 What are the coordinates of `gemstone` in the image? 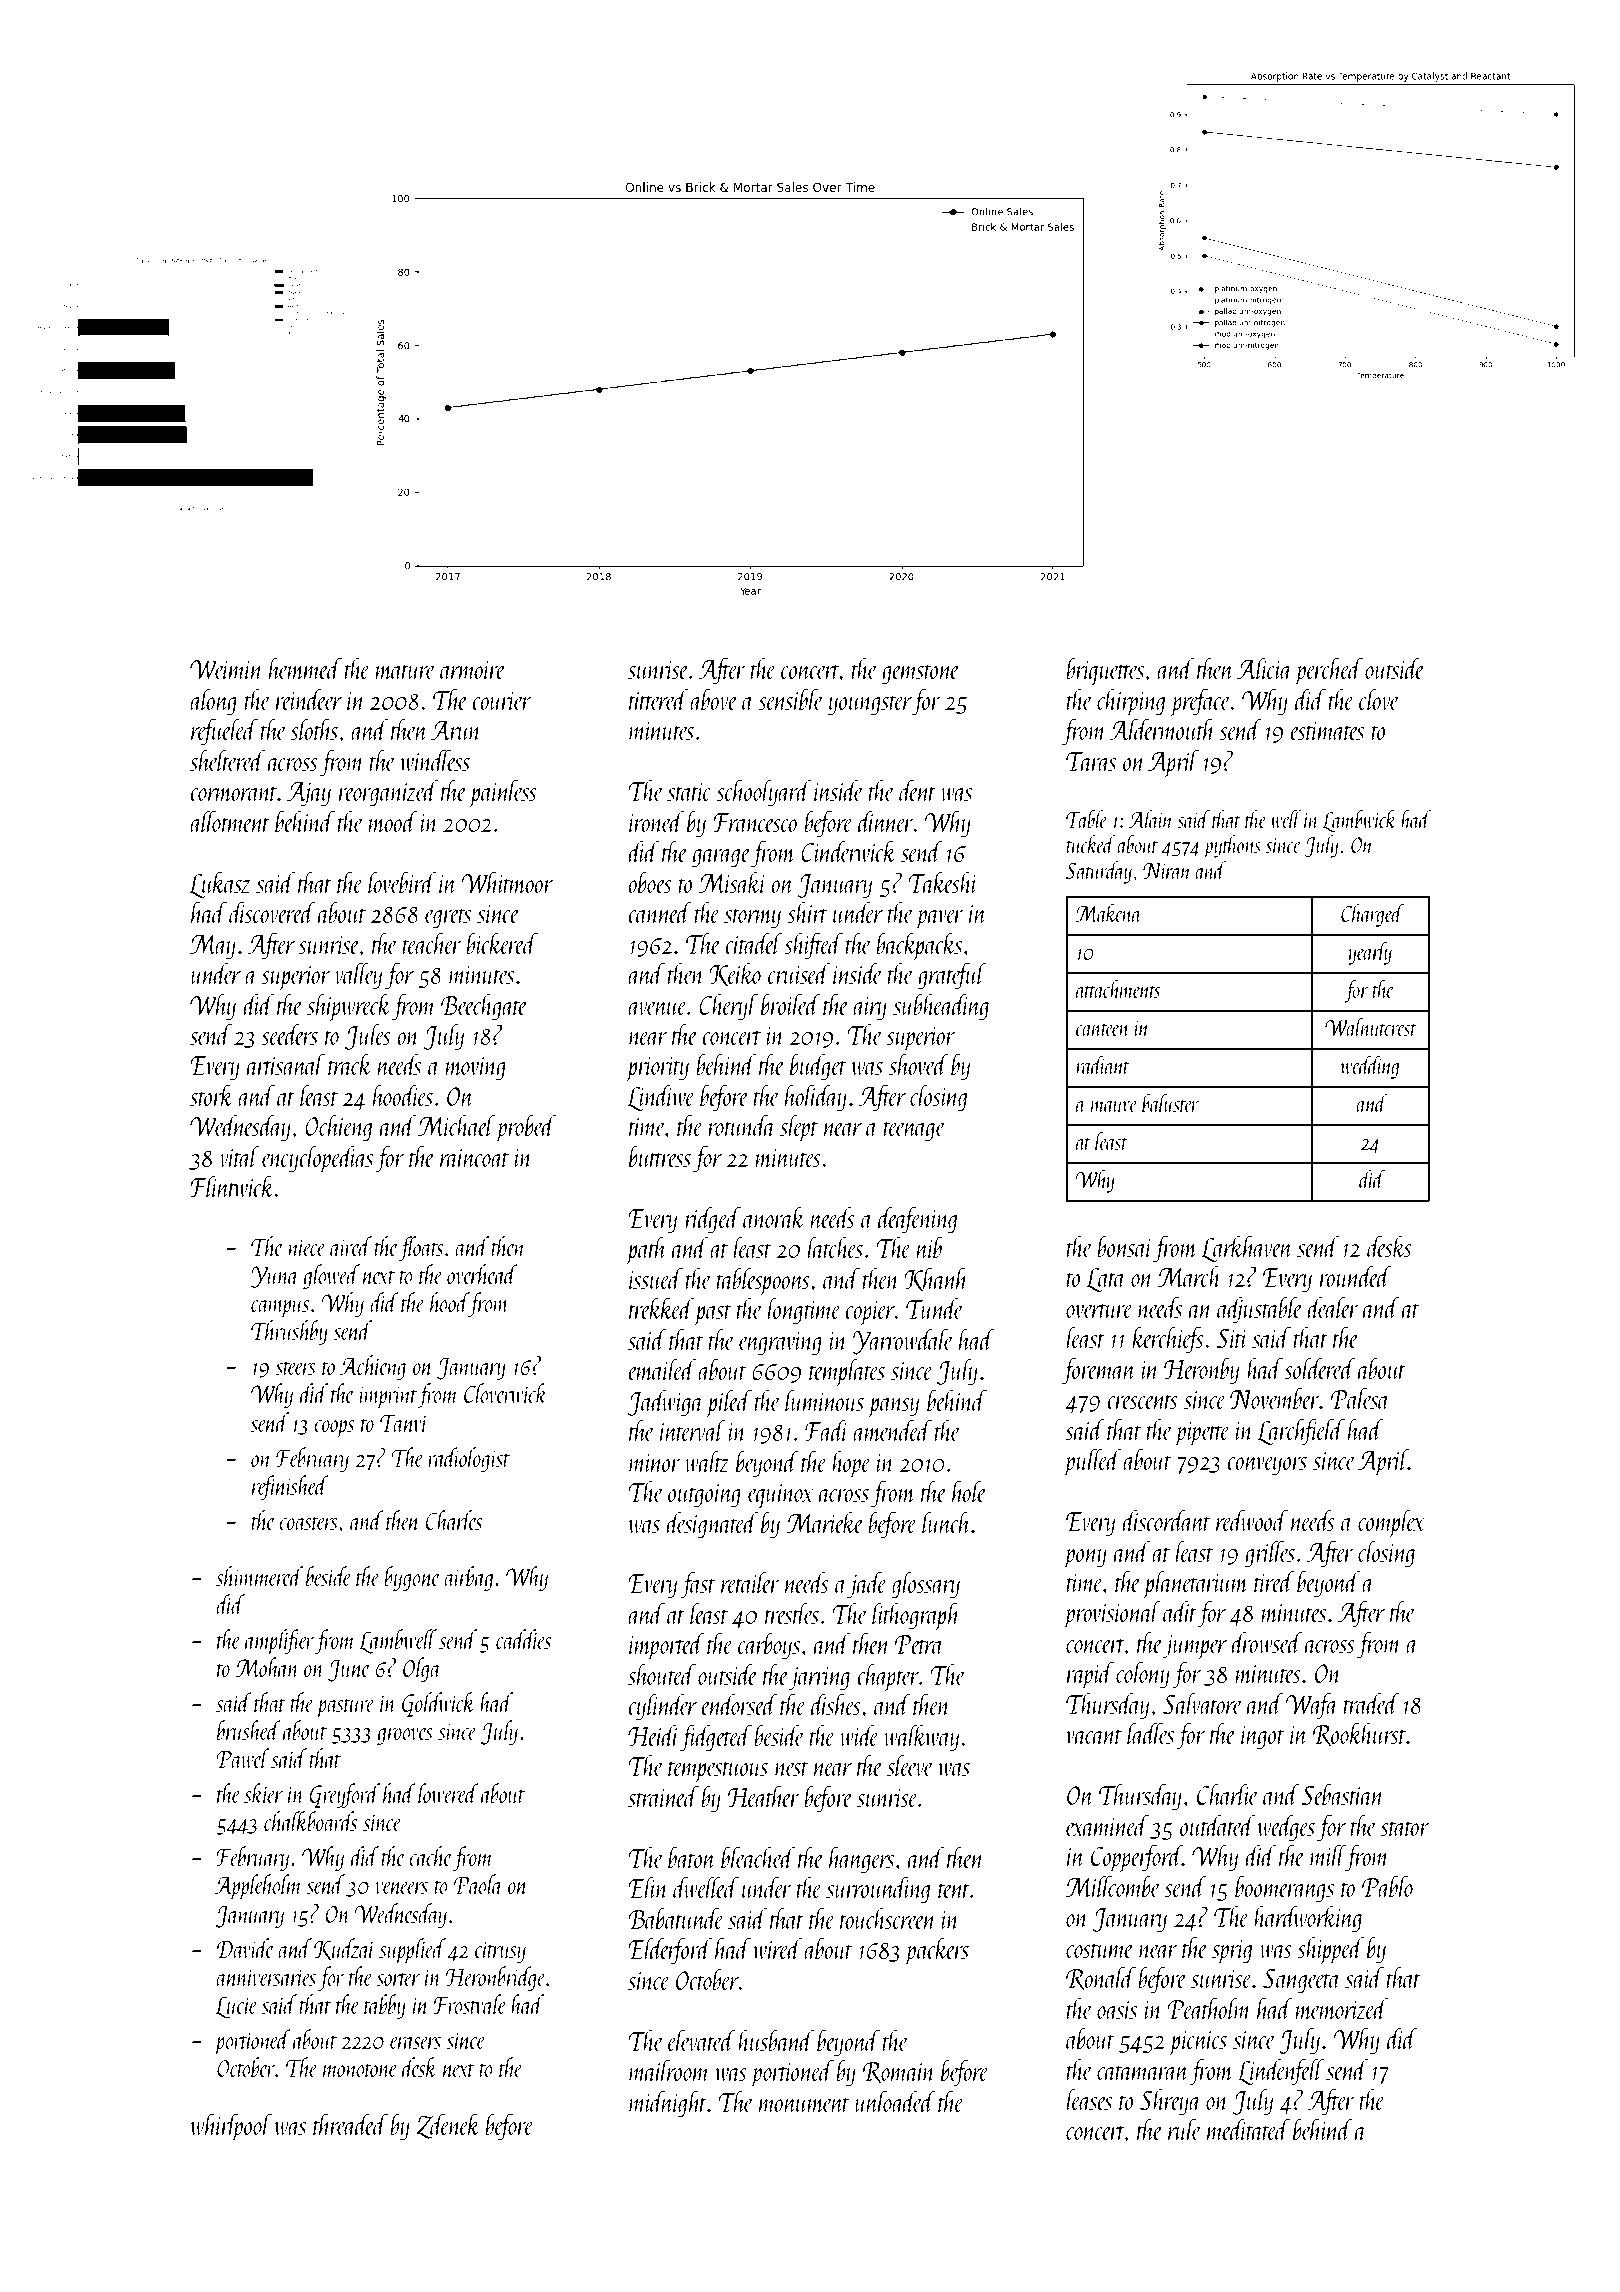 It's located at (921, 674).
